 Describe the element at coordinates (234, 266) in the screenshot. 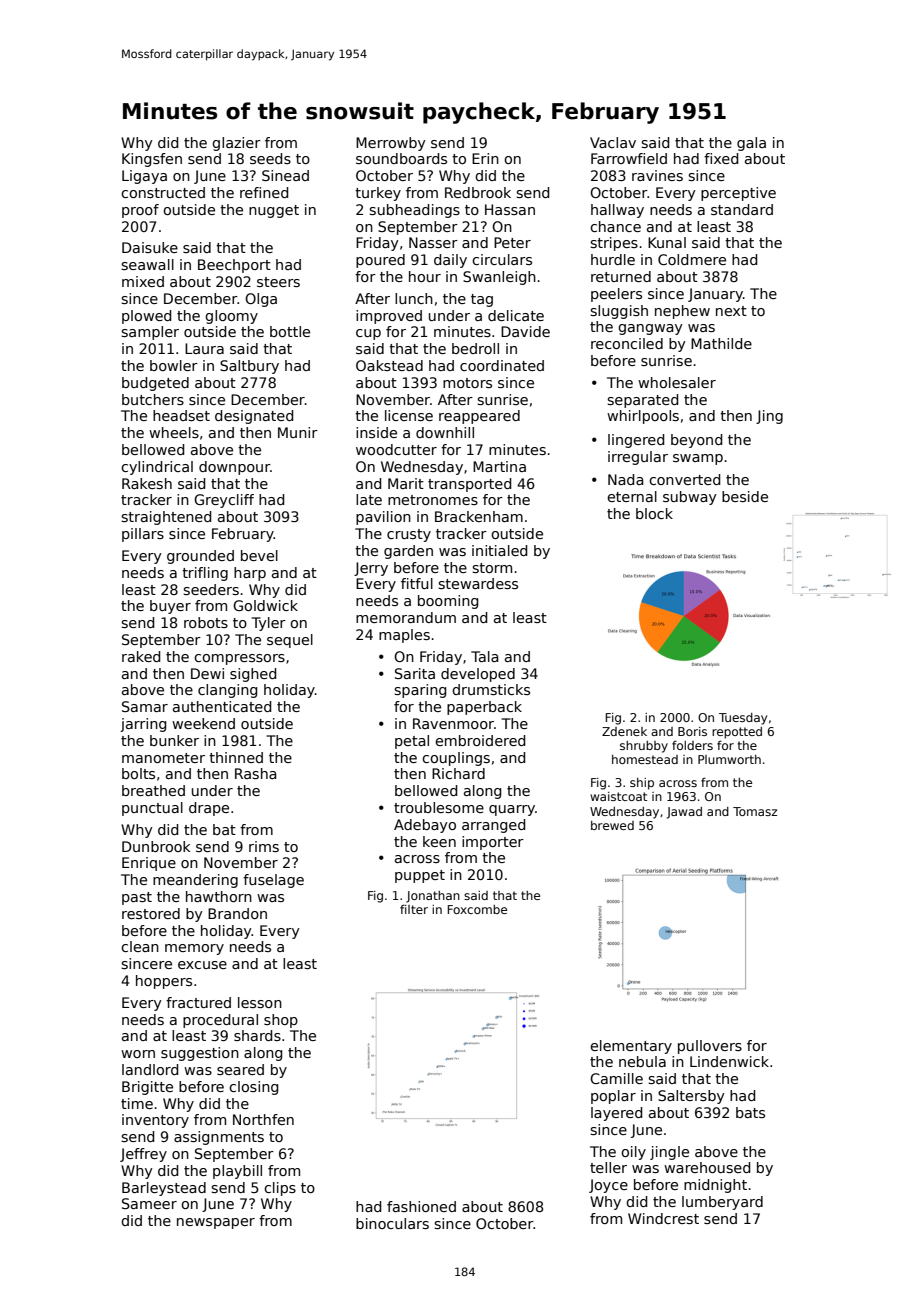

I see `Beechport` at that location.
